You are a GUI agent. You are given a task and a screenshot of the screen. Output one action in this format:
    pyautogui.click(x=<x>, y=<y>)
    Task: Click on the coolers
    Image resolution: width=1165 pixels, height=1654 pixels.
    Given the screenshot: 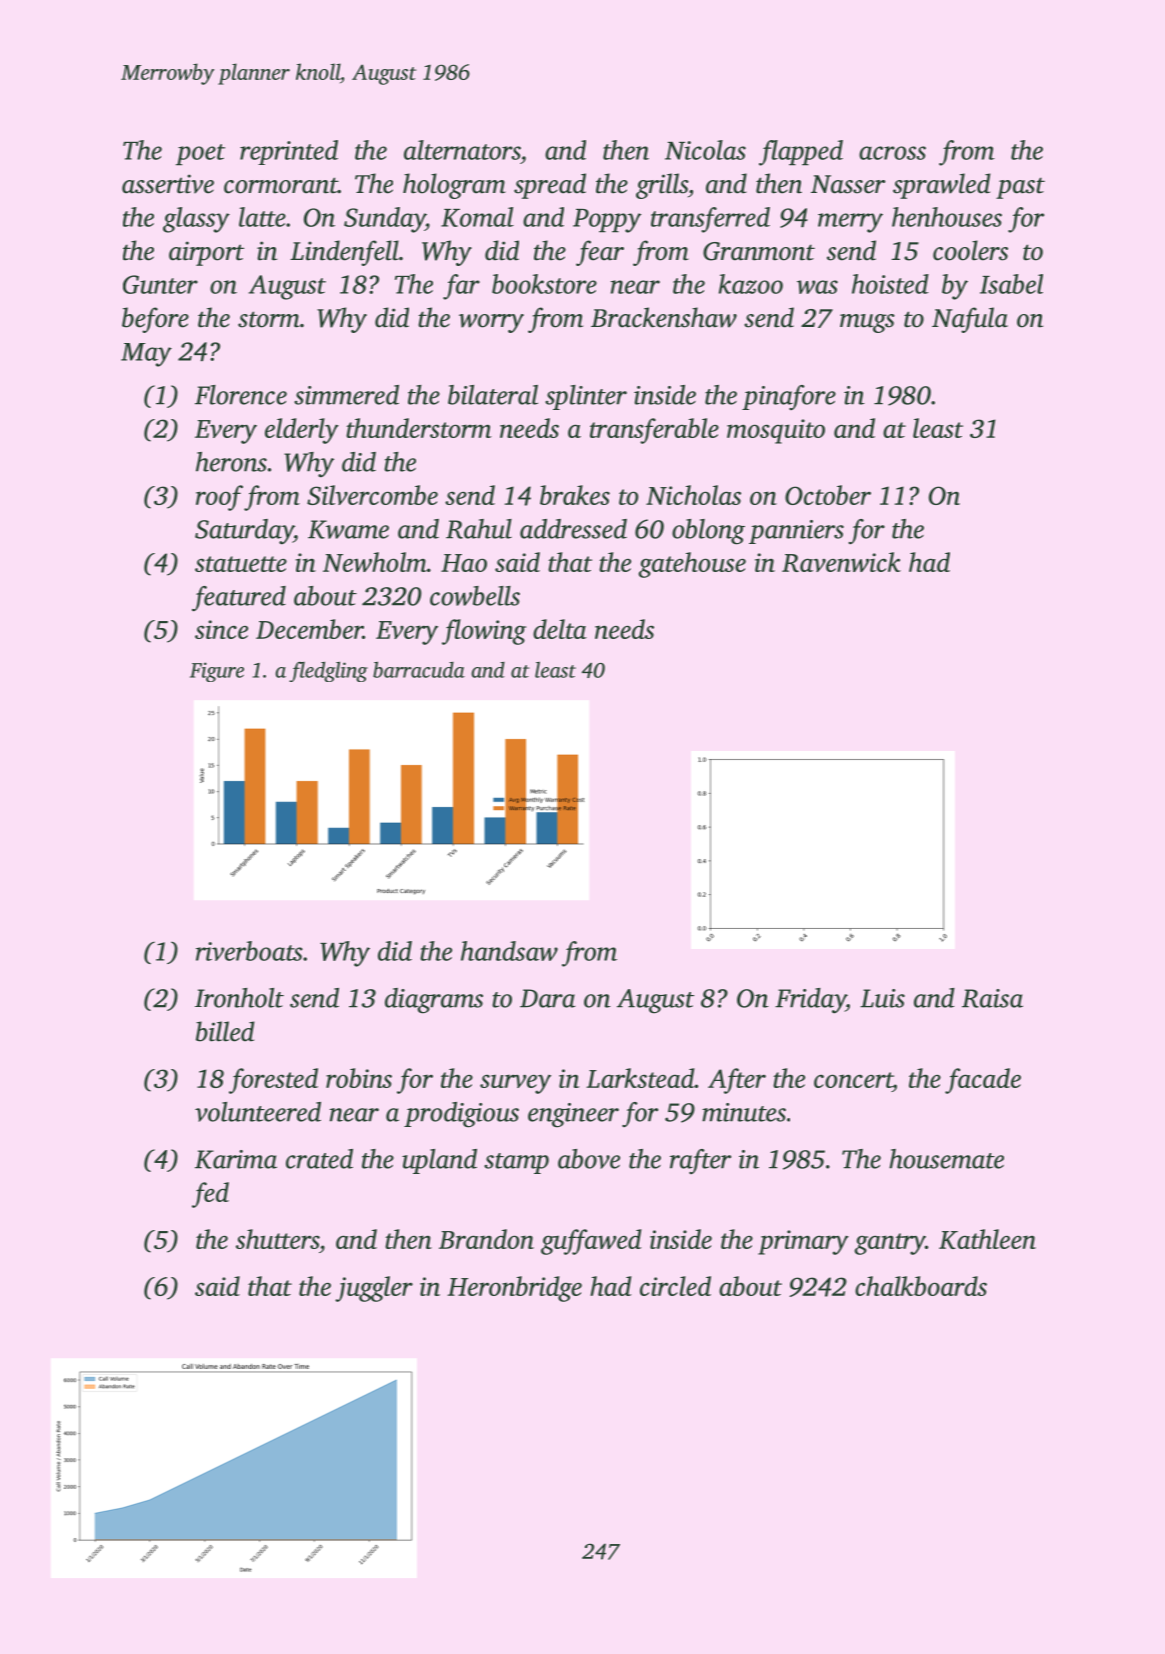 What is the action you would take?
    pyautogui.click(x=970, y=250)
